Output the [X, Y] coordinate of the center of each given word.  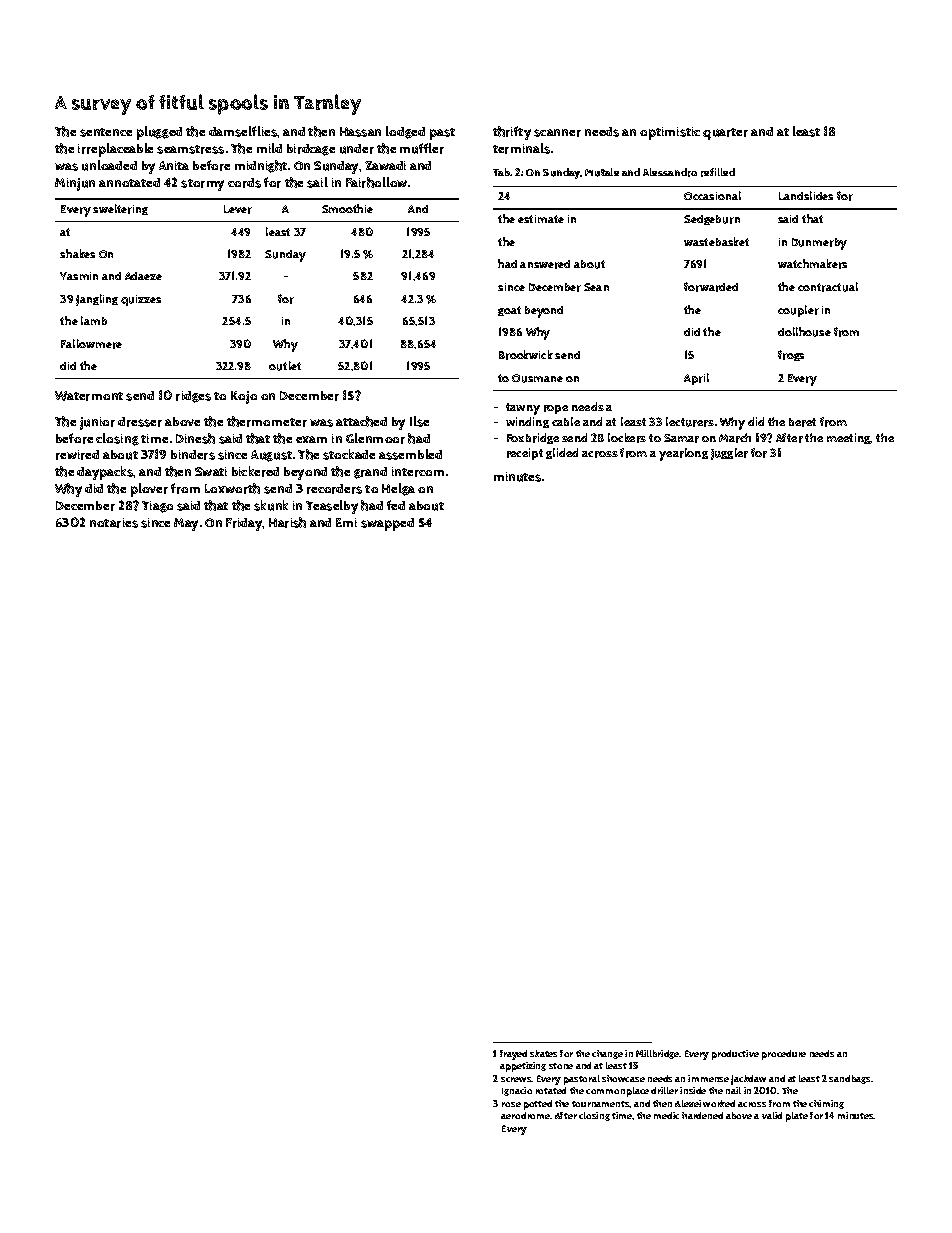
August [271, 456]
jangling [97, 300]
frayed [513, 1055]
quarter [725, 134]
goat [509, 311]
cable [566, 421]
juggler [729, 454]
